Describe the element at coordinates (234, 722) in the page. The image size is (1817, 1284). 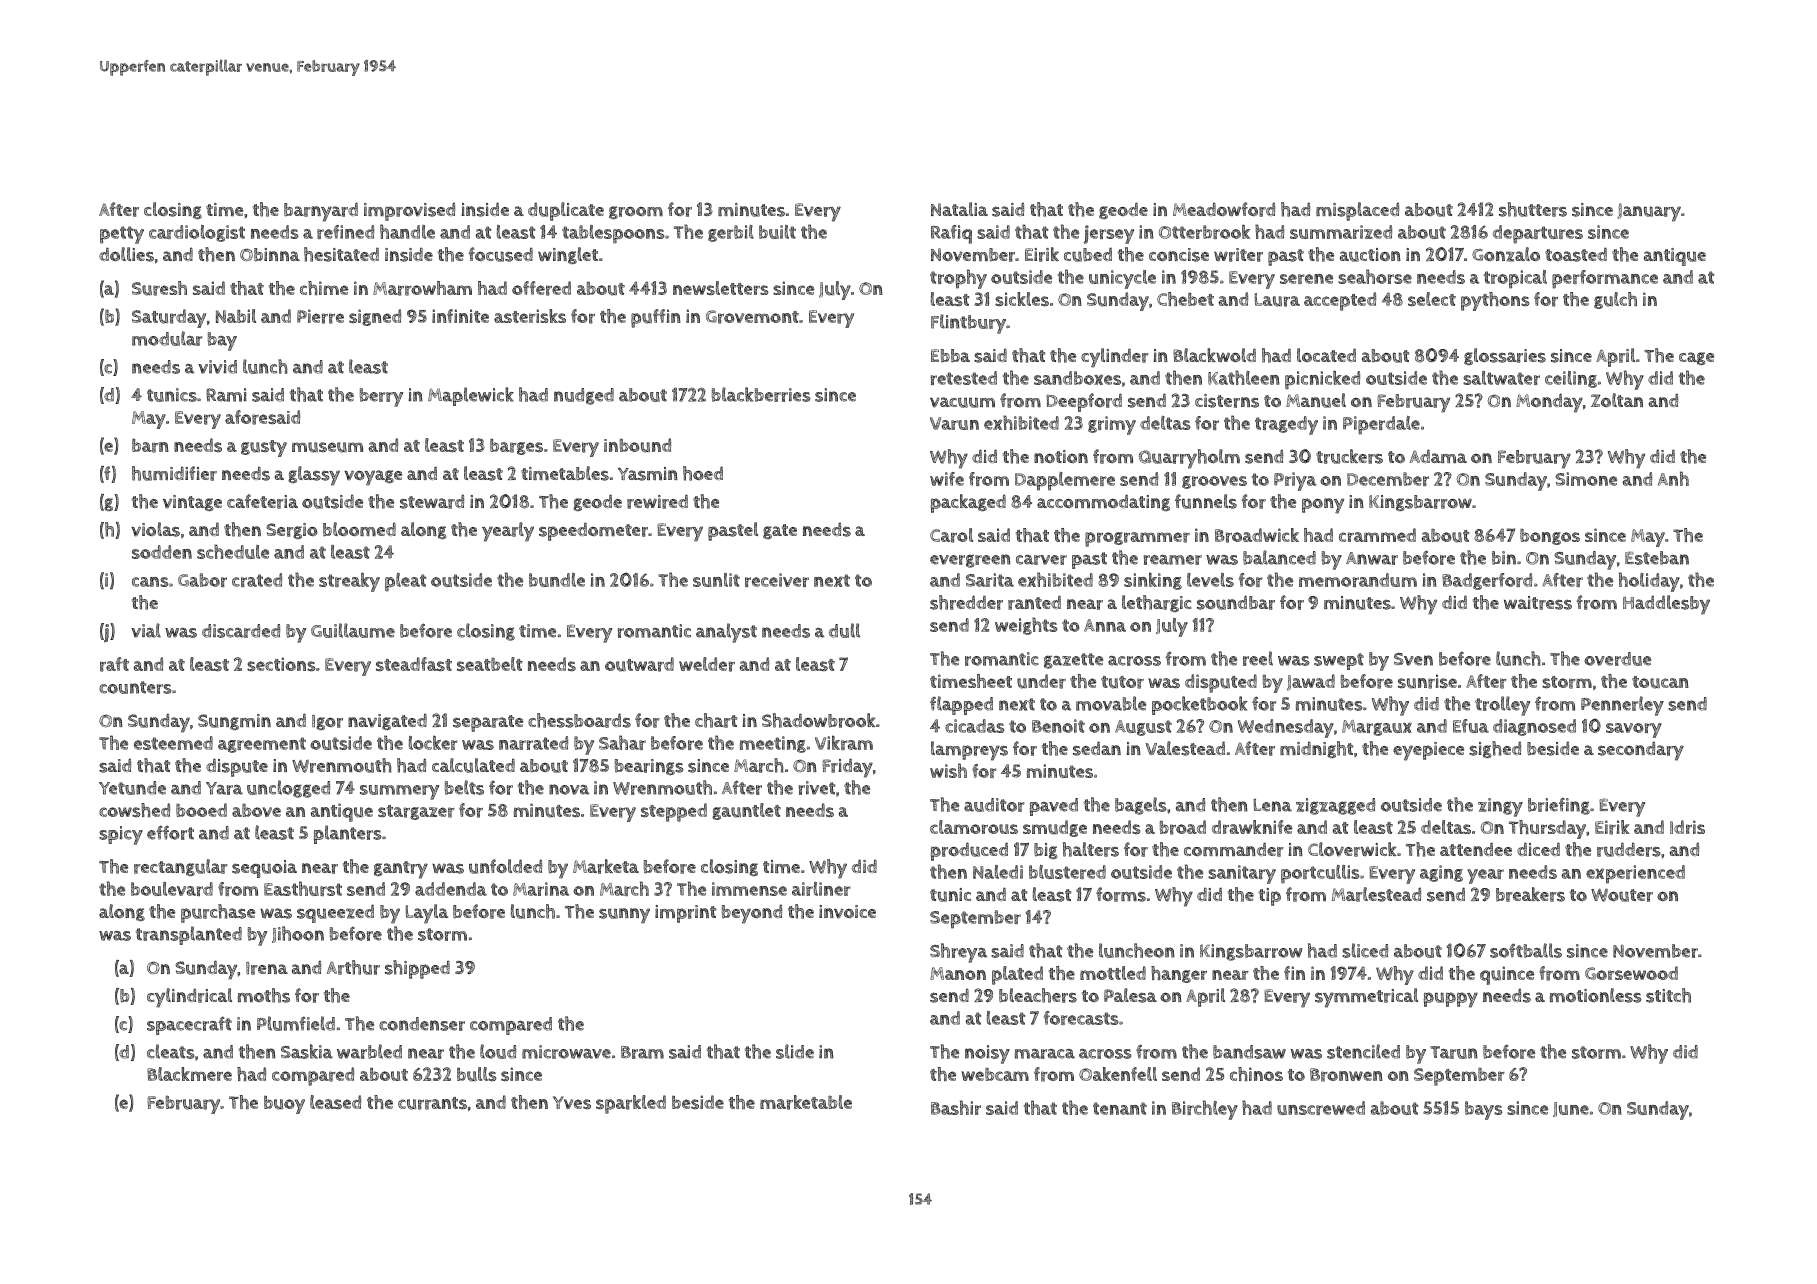
I see `Sungmin` at that location.
